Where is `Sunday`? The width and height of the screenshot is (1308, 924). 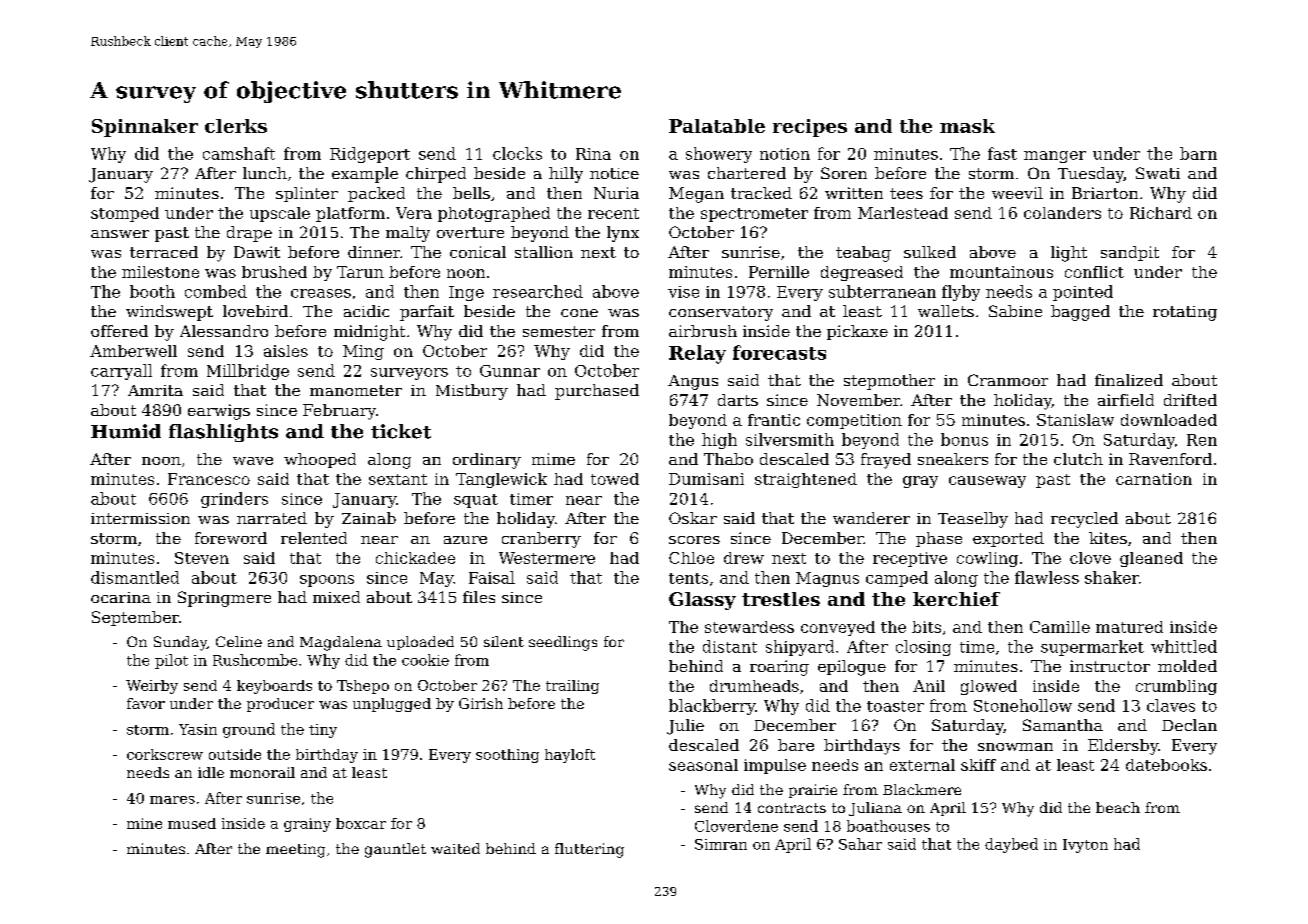 Sunday is located at coordinates (180, 643).
